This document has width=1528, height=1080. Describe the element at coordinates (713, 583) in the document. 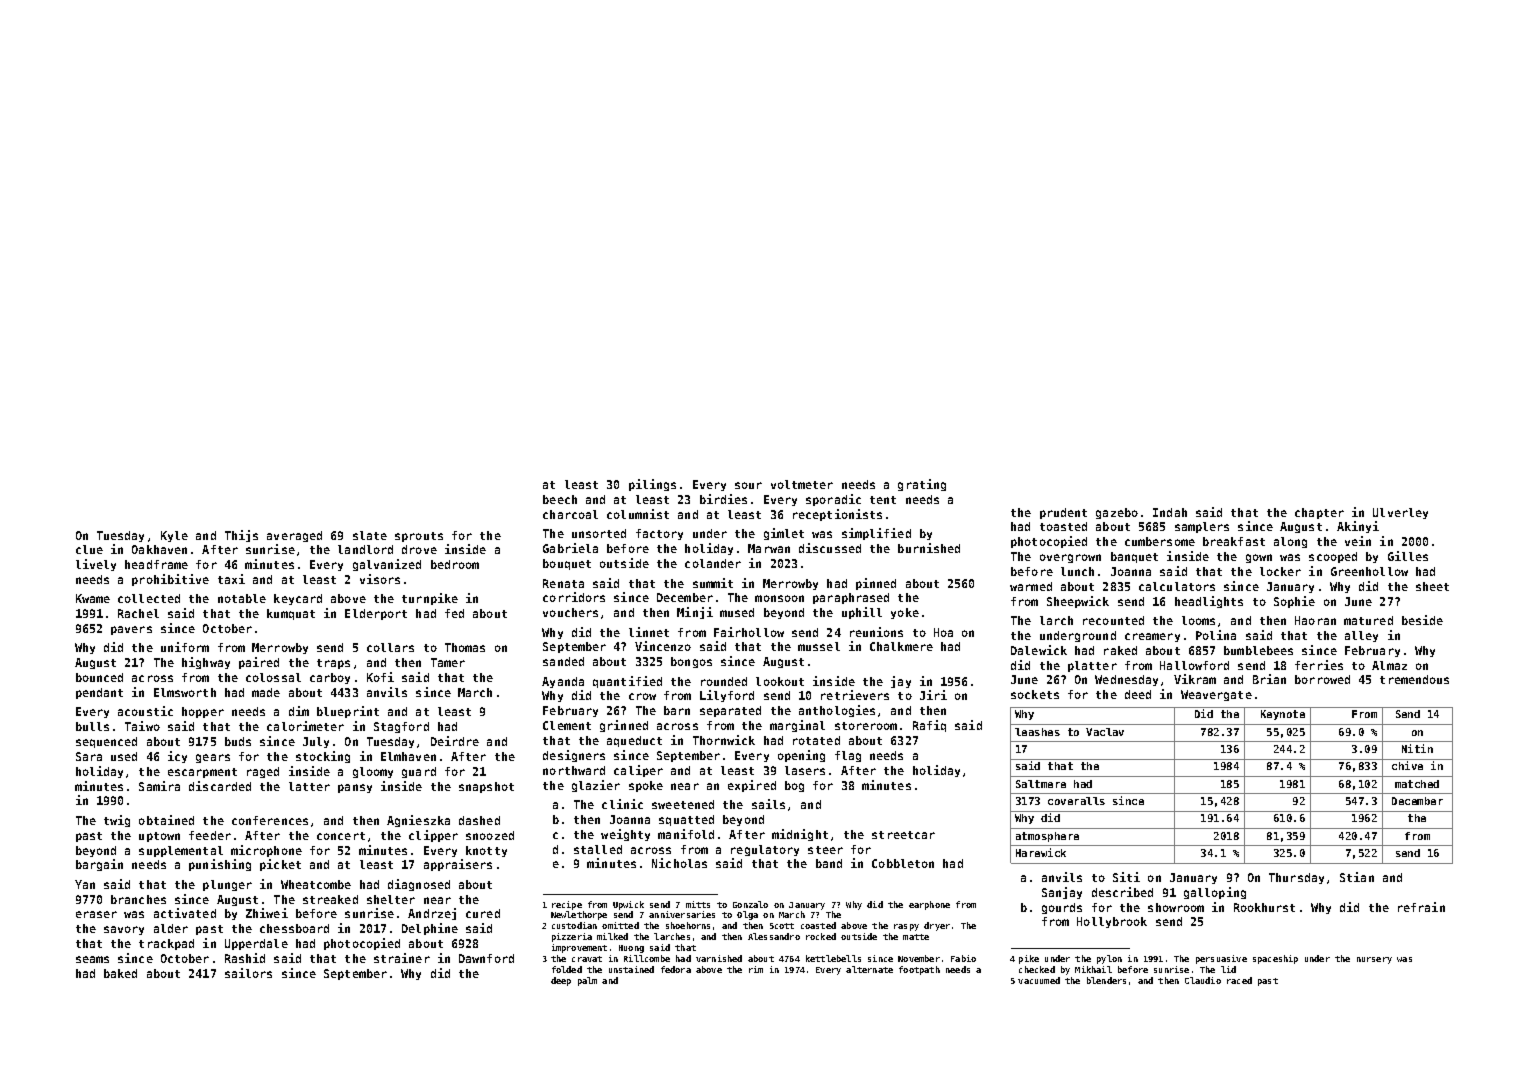

I see `summit` at that location.
